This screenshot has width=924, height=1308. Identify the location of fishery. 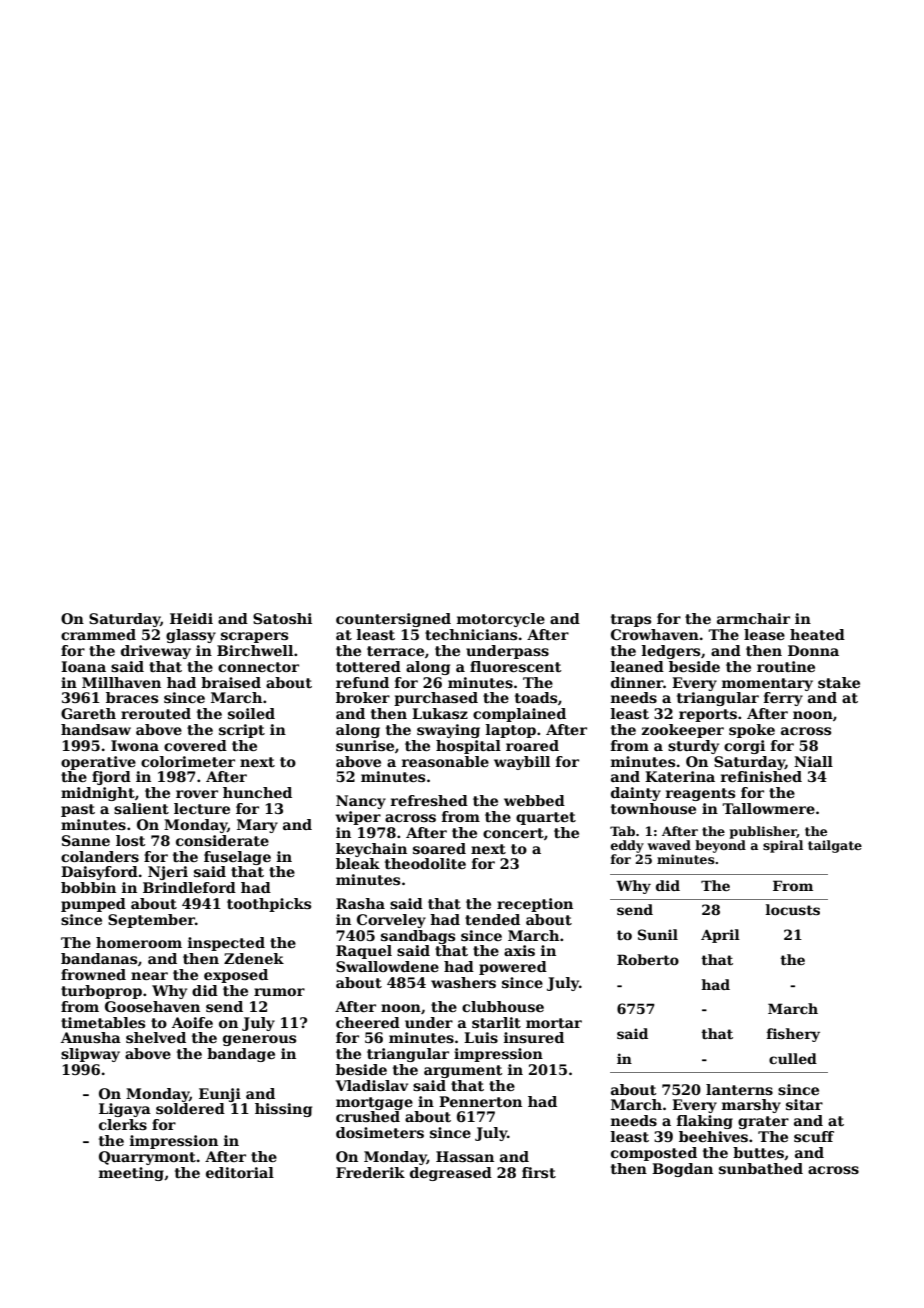
(793, 1035).
